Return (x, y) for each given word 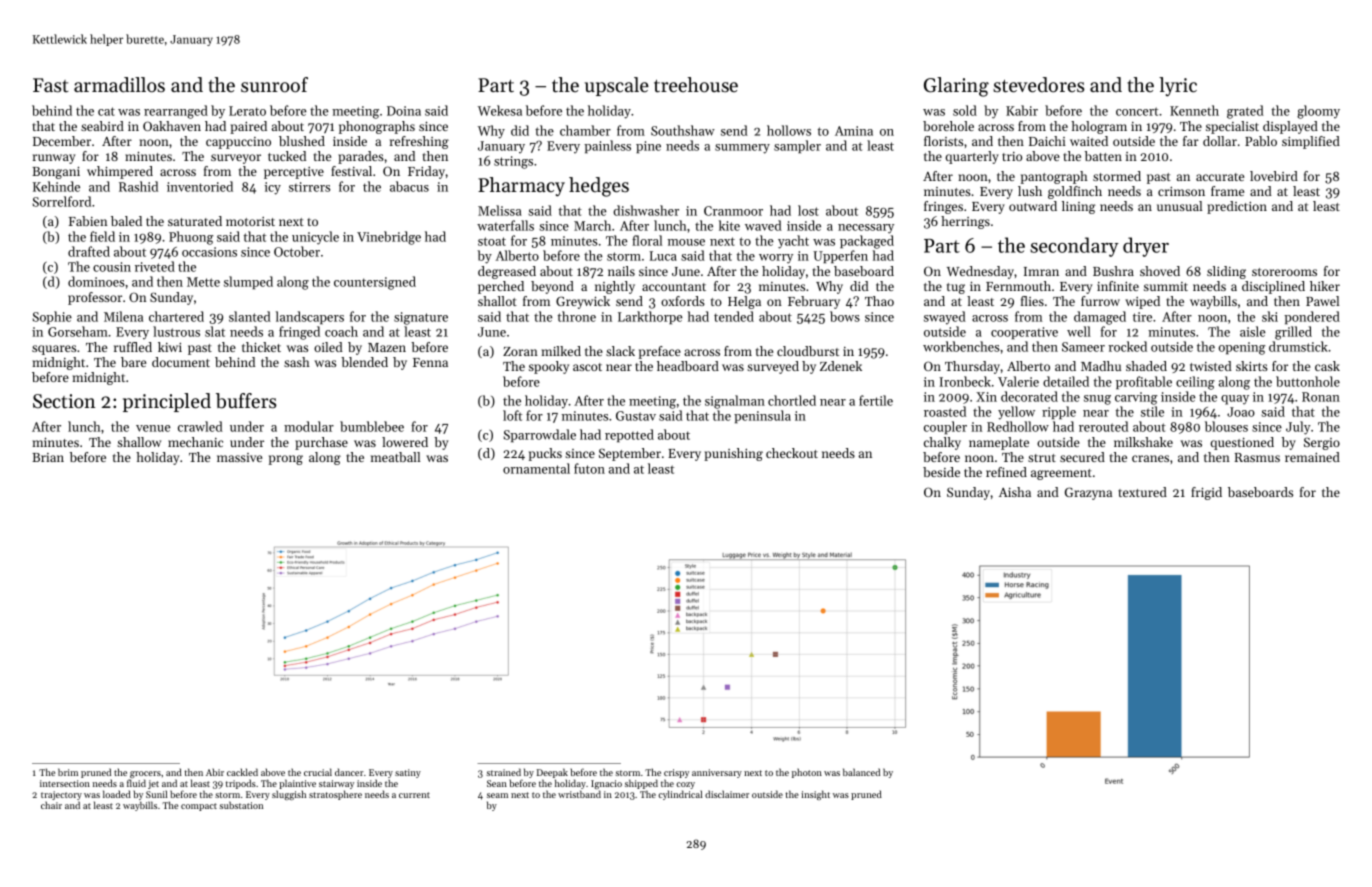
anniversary (717, 773)
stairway (336, 784)
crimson (1181, 191)
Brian (48, 457)
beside (941, 472)
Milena (123, 316)
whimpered (120, 172)
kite (729, 225)
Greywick (583, 302)
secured (1082, 457)
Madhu (1101, 366)
